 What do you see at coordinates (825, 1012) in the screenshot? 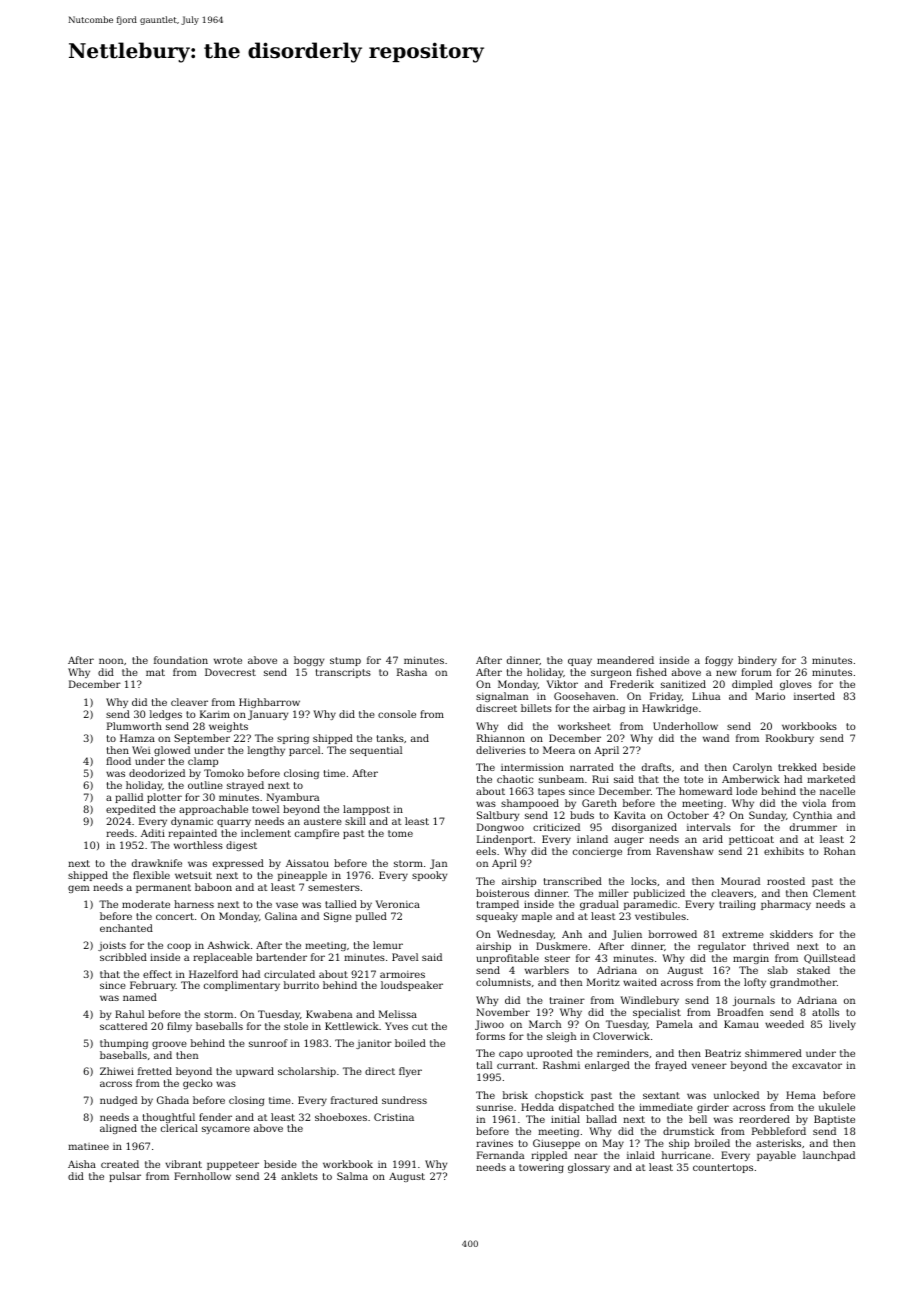
I see `atolls` at bounding box center [825, 1012].
